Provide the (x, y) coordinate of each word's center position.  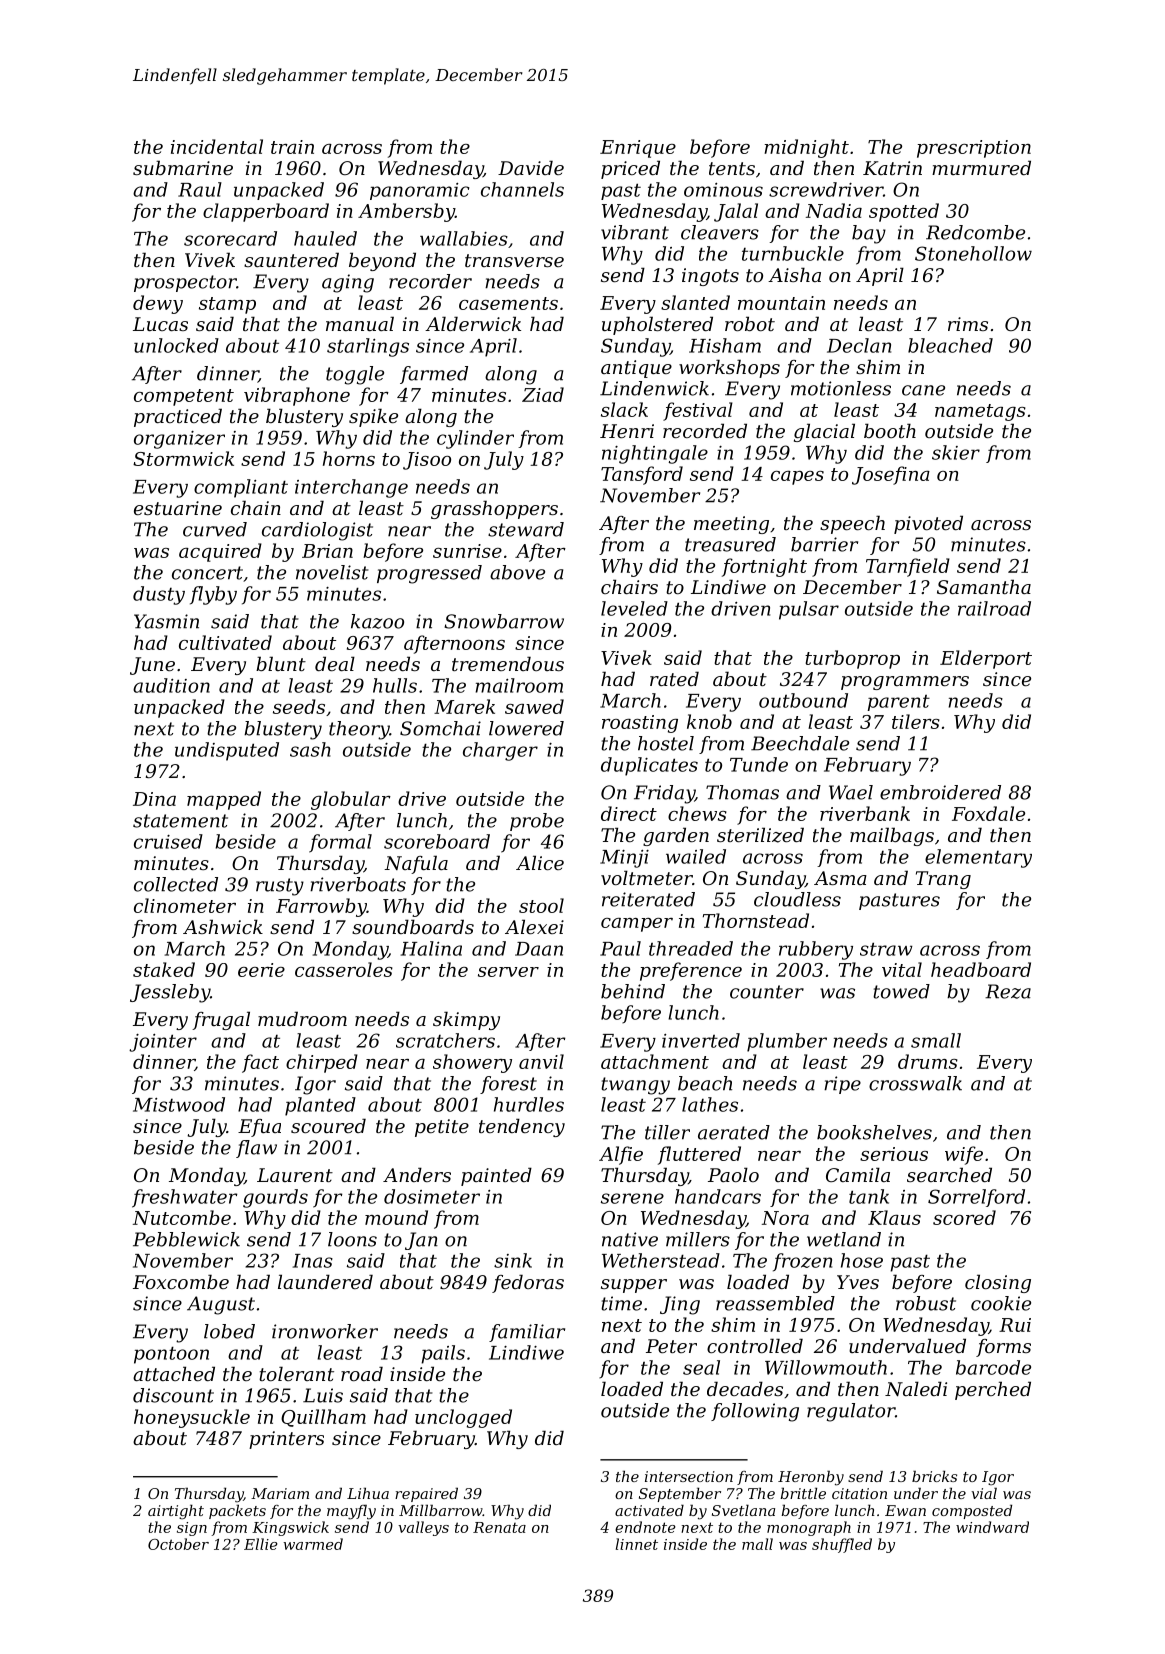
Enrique (638, 149)
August (221, 1305)
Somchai (440, 728)
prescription (974, 149)
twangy (635, 1086)
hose (862, 1260)
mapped (224, 800)
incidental (217, 146)
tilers (916, 721)
